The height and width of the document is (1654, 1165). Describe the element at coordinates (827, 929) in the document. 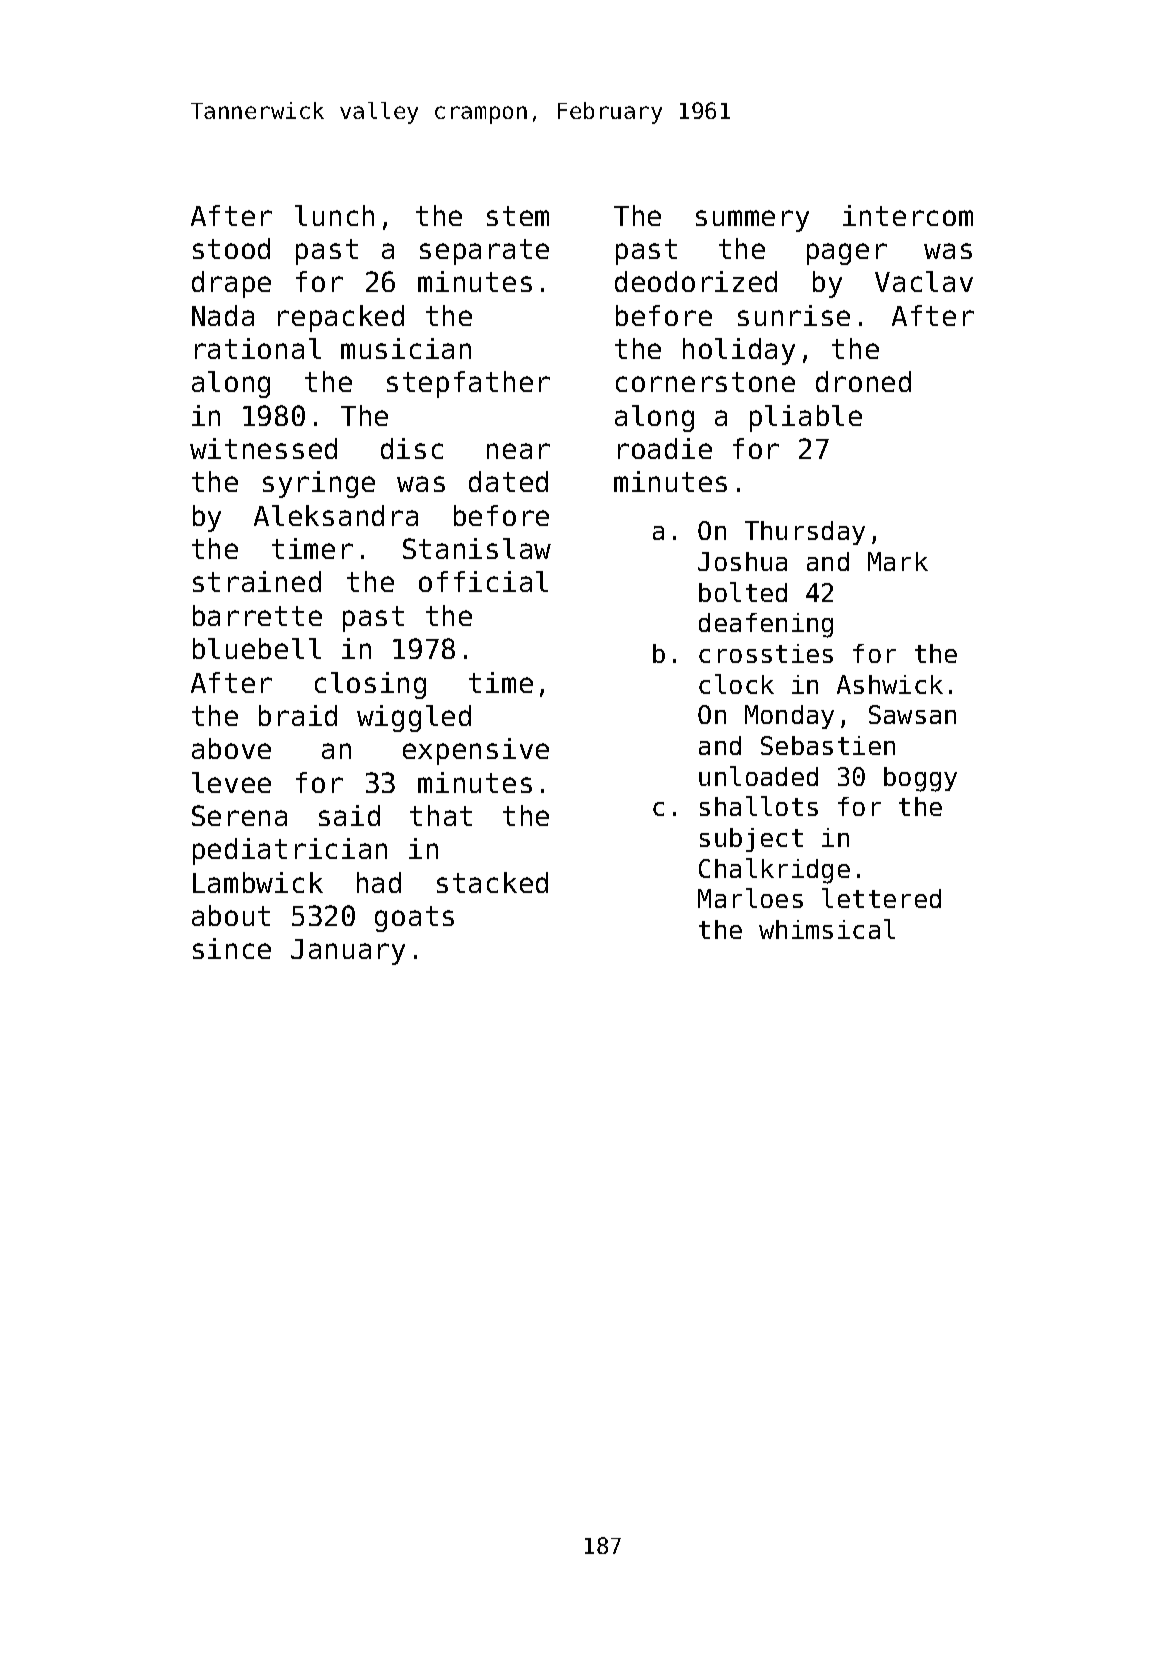

I see `whimsical` at that location.
